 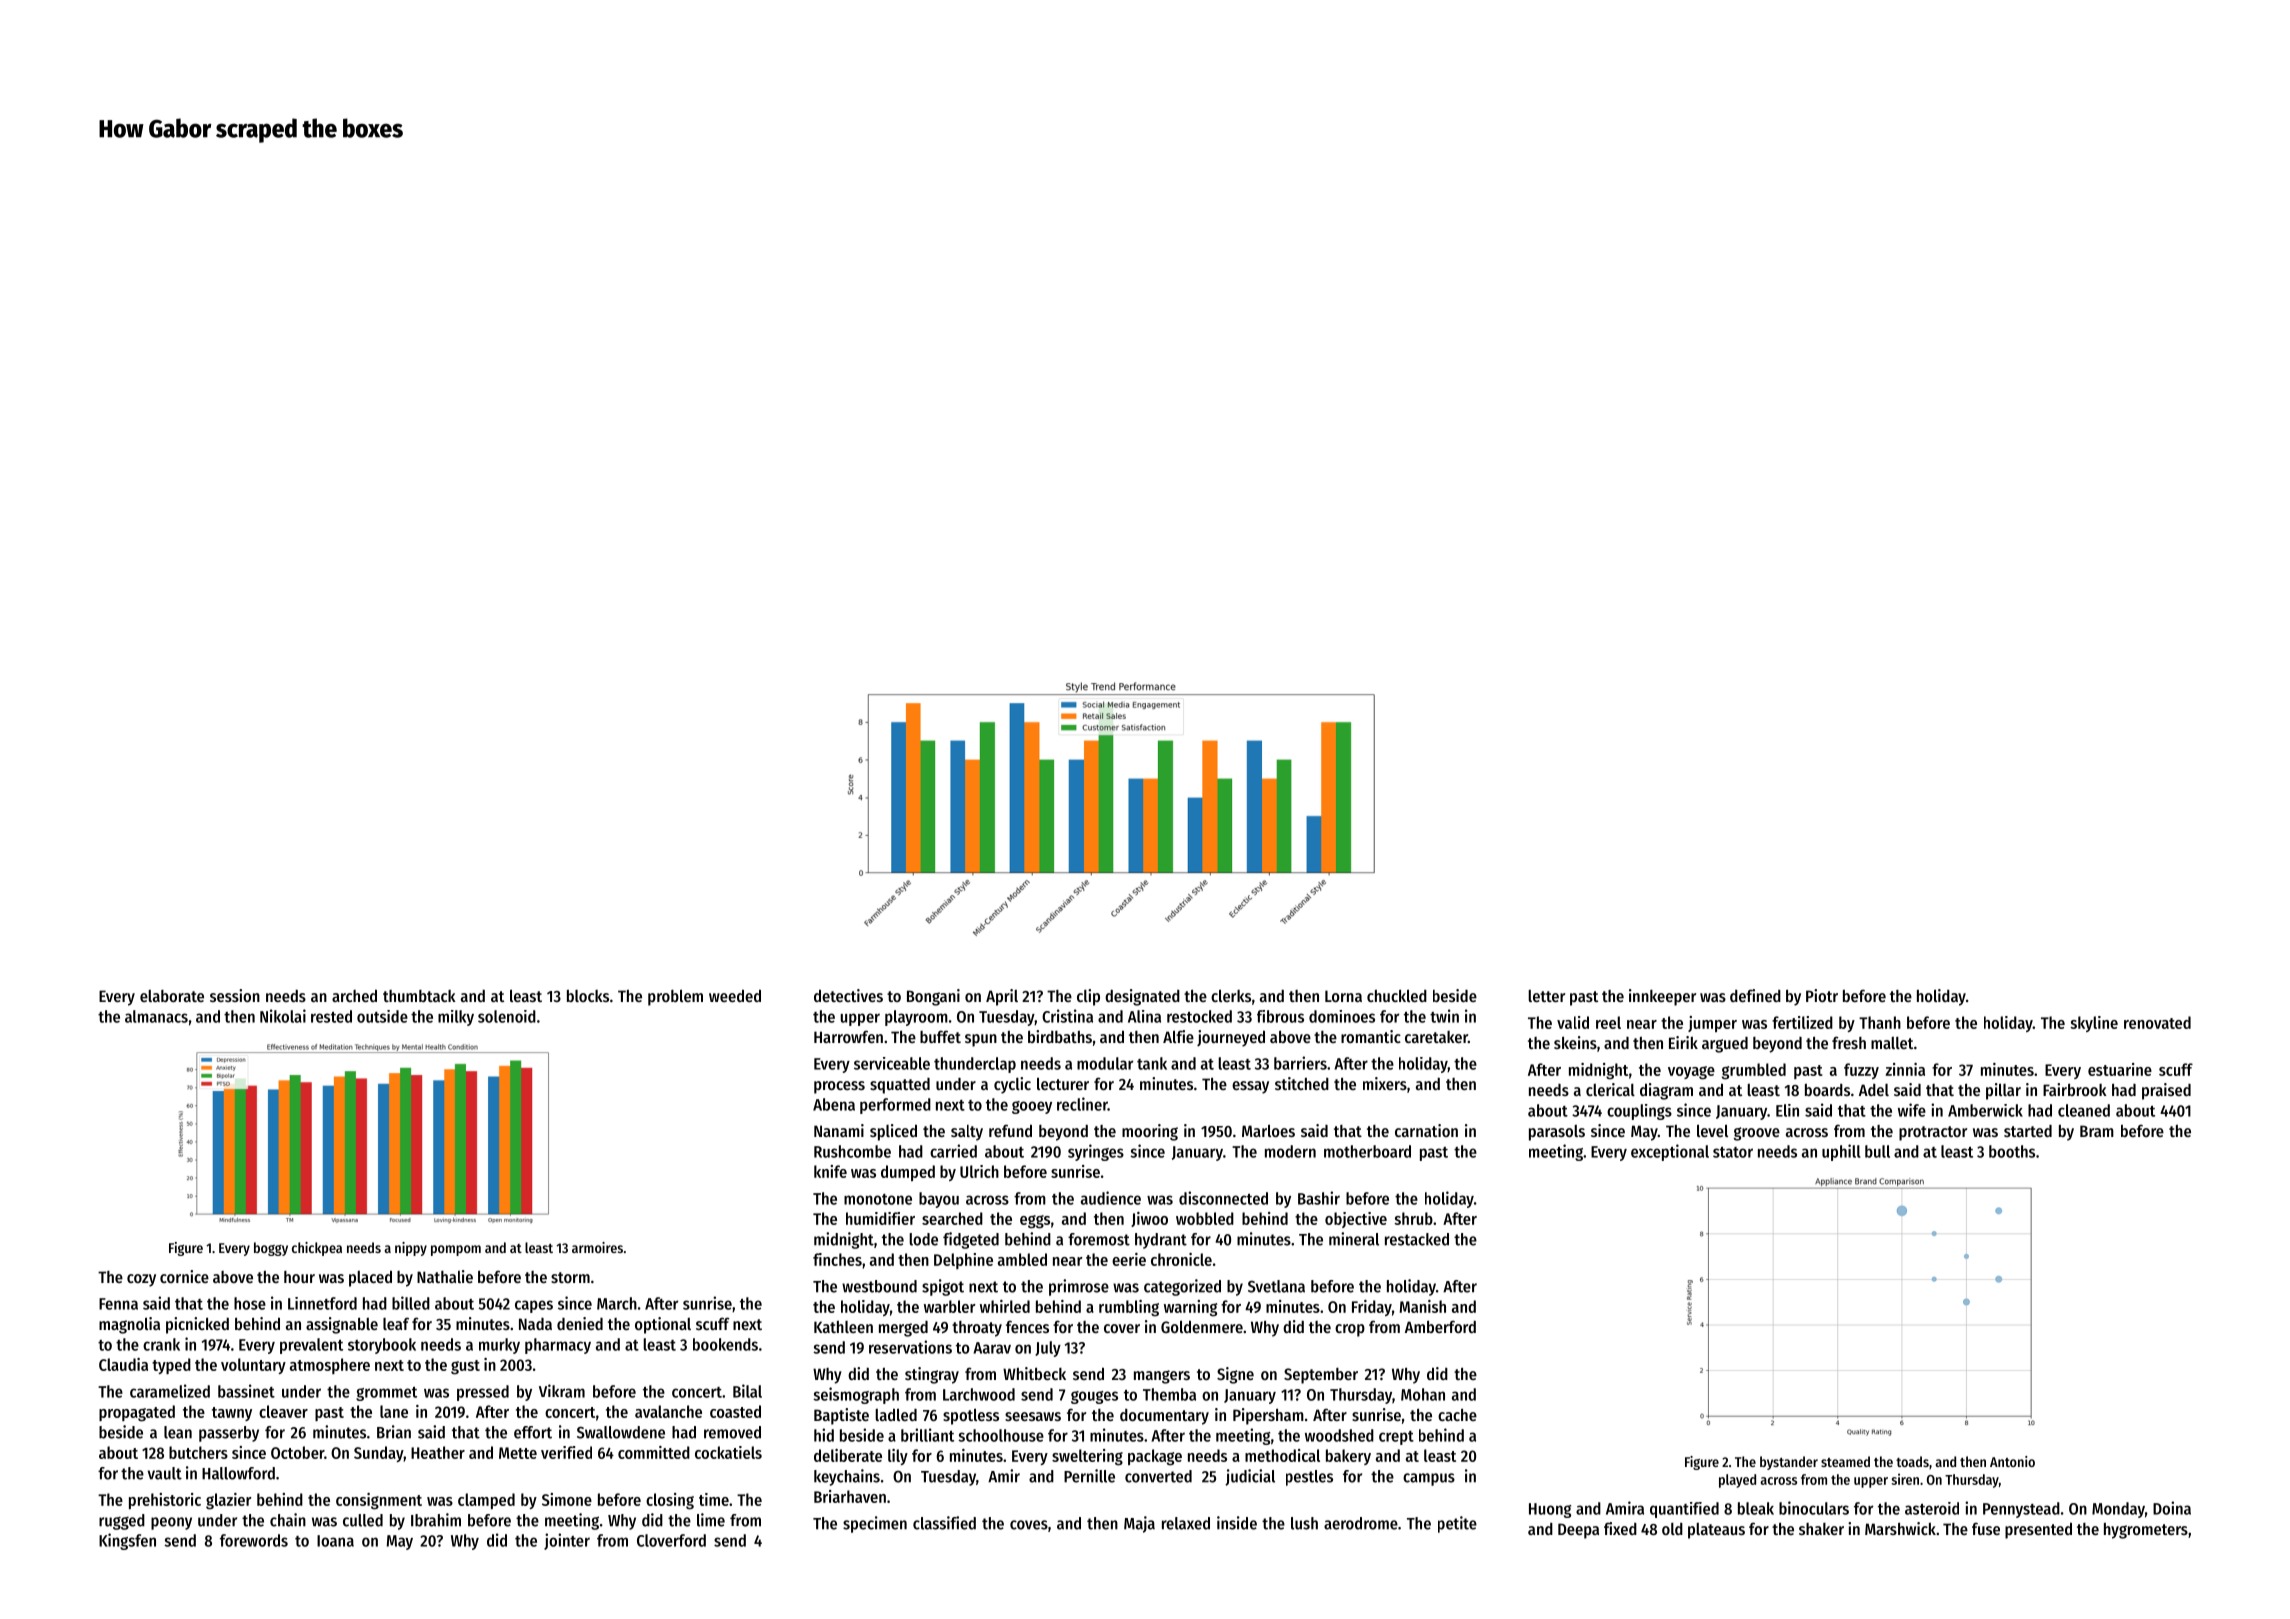 What do you see at coordinates (156, 1016) in the screenshot?
I see `almanacs` at bounding box center [156, 1016].
